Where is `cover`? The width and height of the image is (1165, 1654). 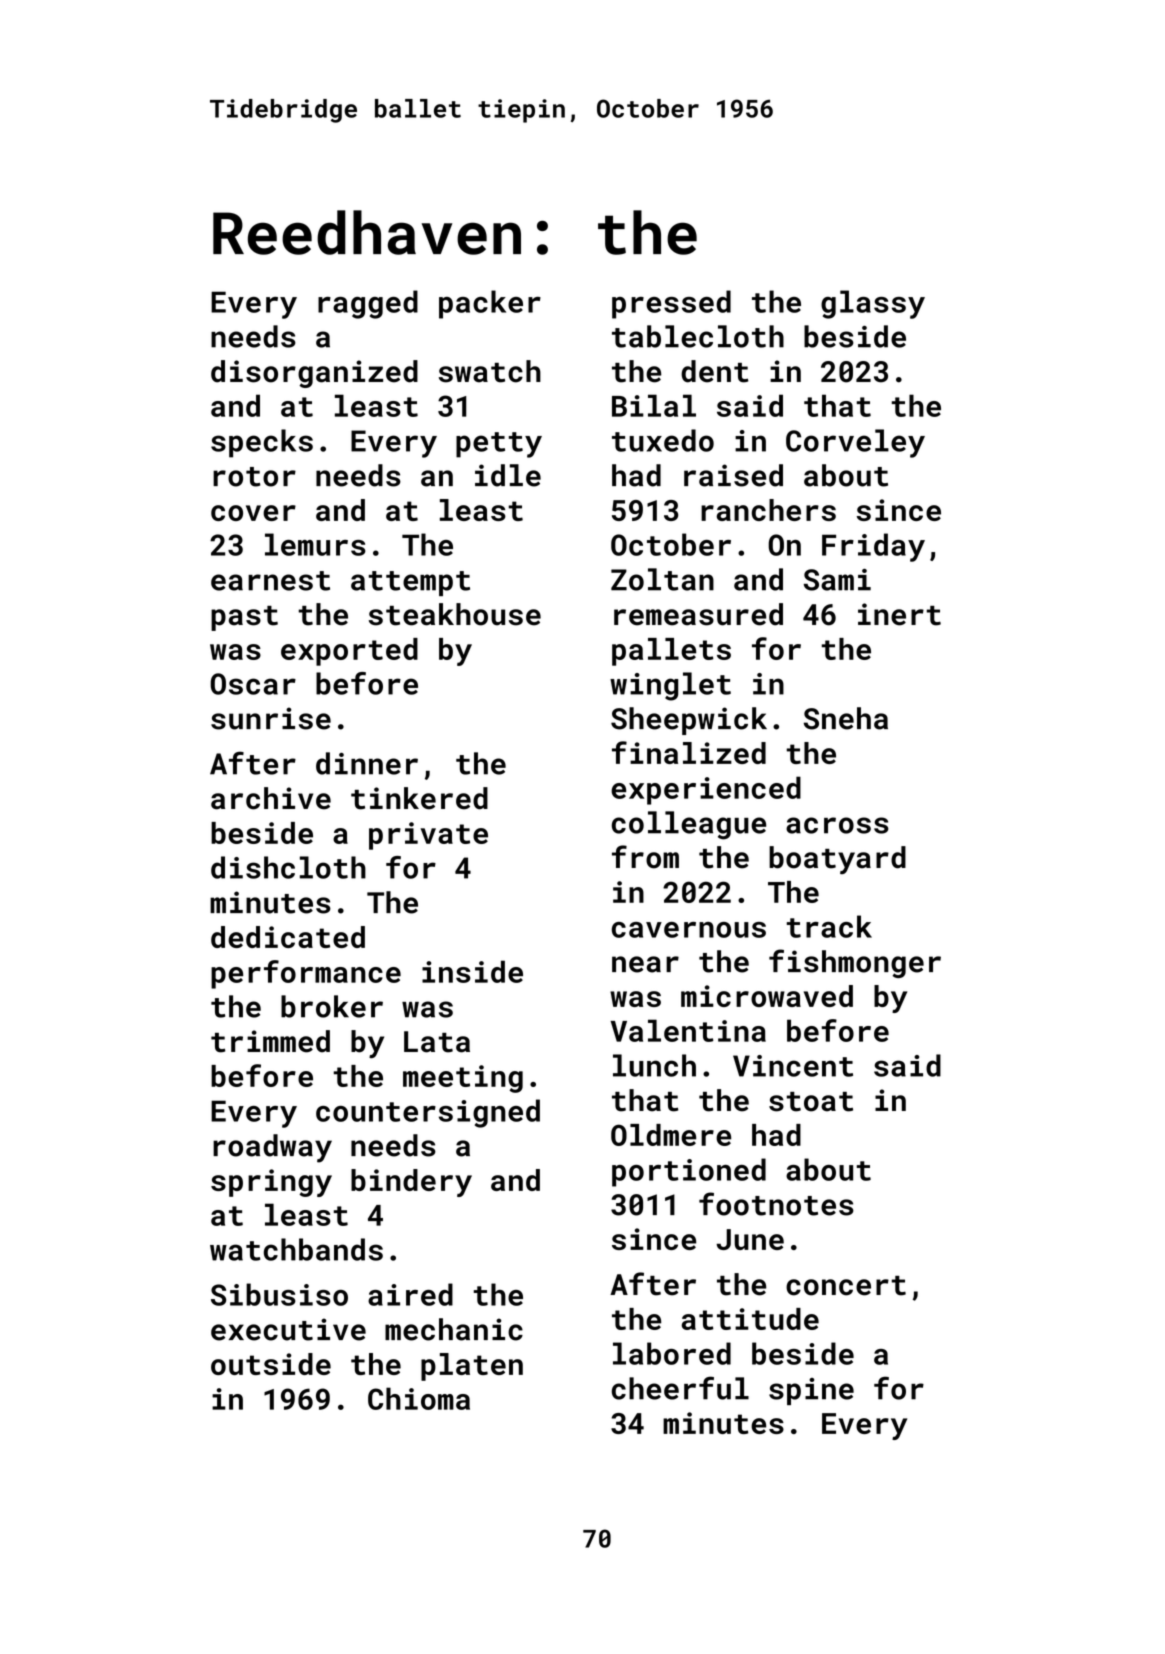 cover is located at coordinates (253, 513).
